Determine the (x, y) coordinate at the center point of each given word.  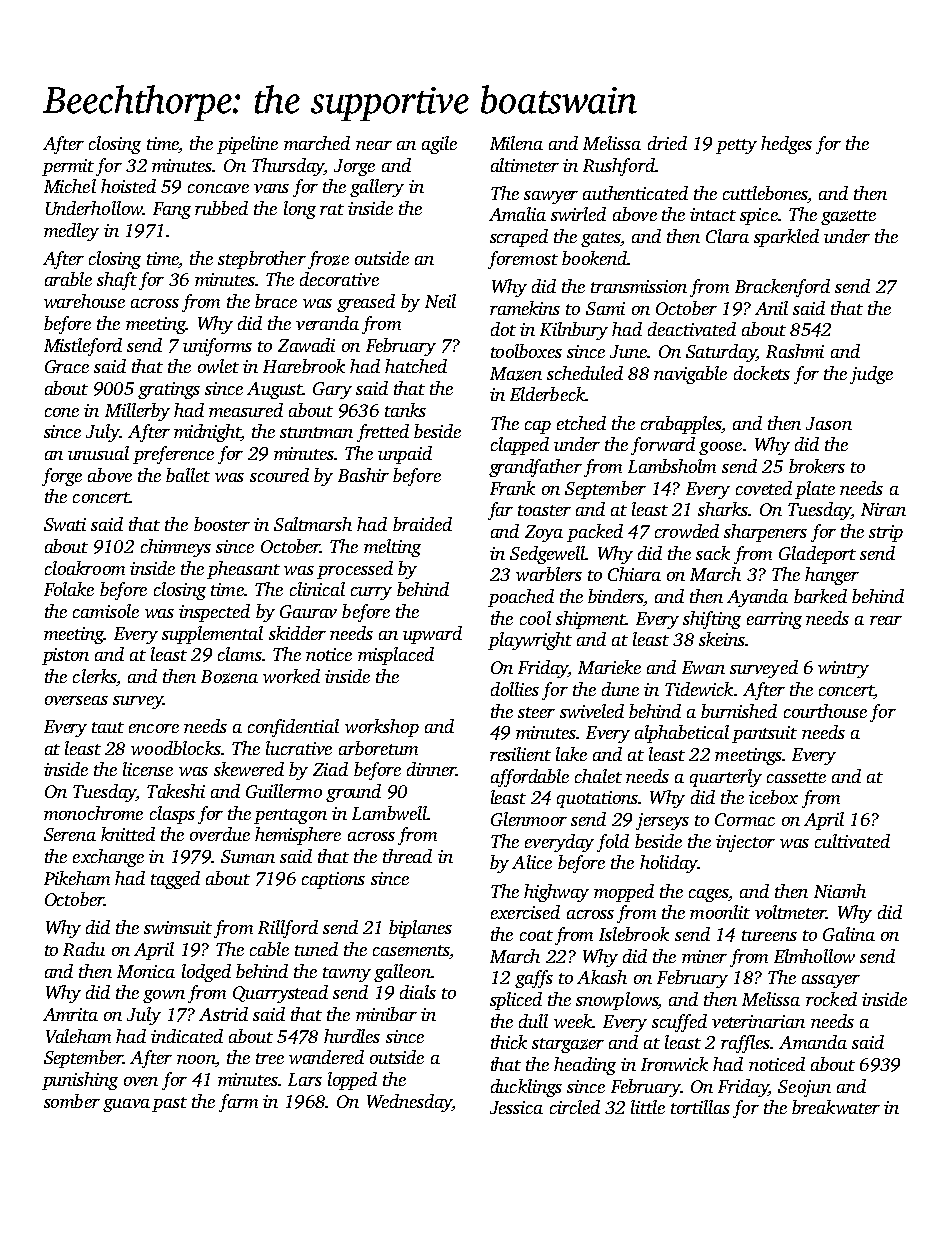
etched (581, 423)
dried (667, 143)
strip (886, 533)
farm (238, 1103)
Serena (70, 834)
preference (173, 455)
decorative (339, 279)
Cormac (745, 819)
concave (218, 188)
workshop (382, 728)
